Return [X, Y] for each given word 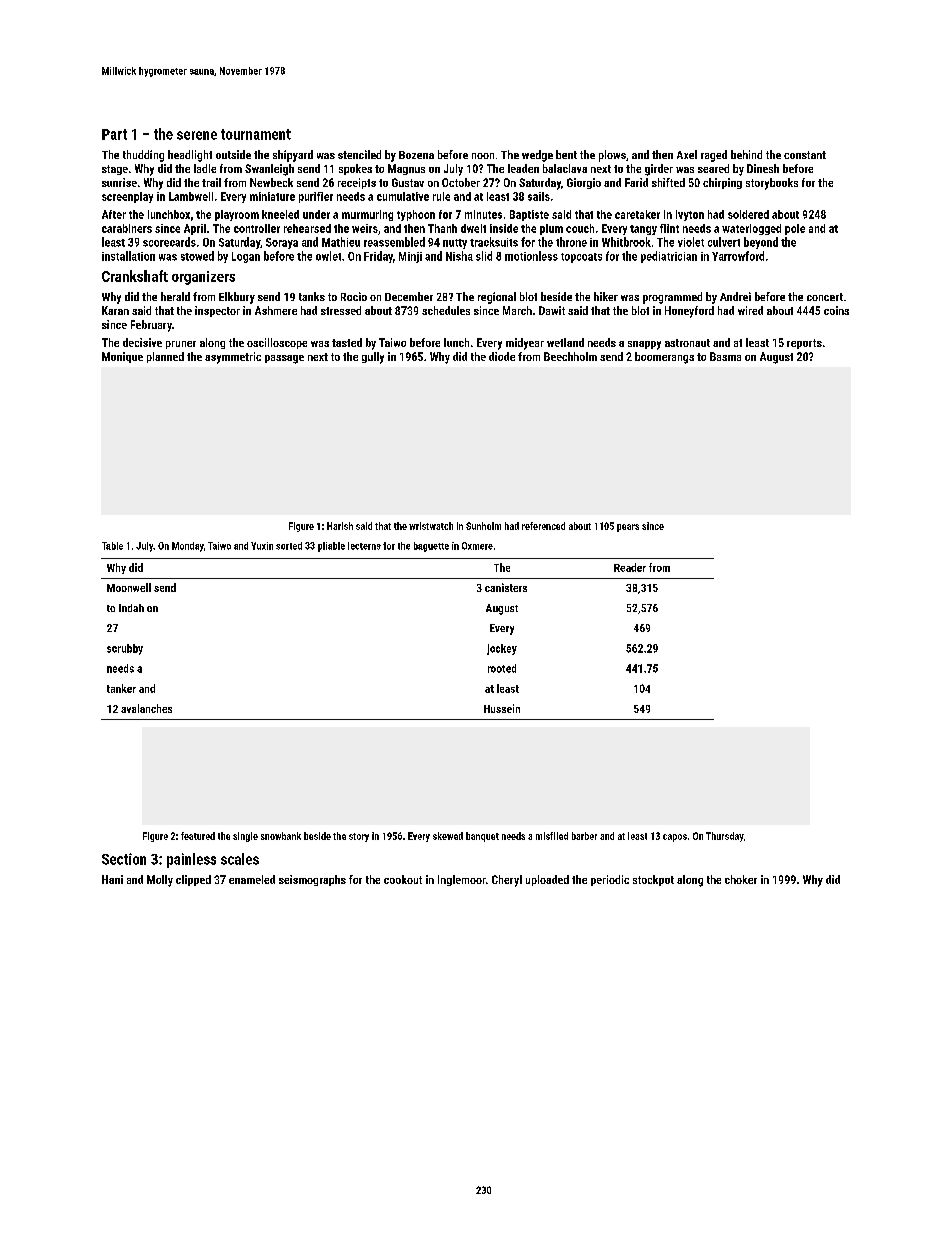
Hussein [502, 708]
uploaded [547, 880]
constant [805, 155]
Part [114, 134]
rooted [502, 668]
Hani [112, 879]
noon [483, 156]
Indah [131, 608]
